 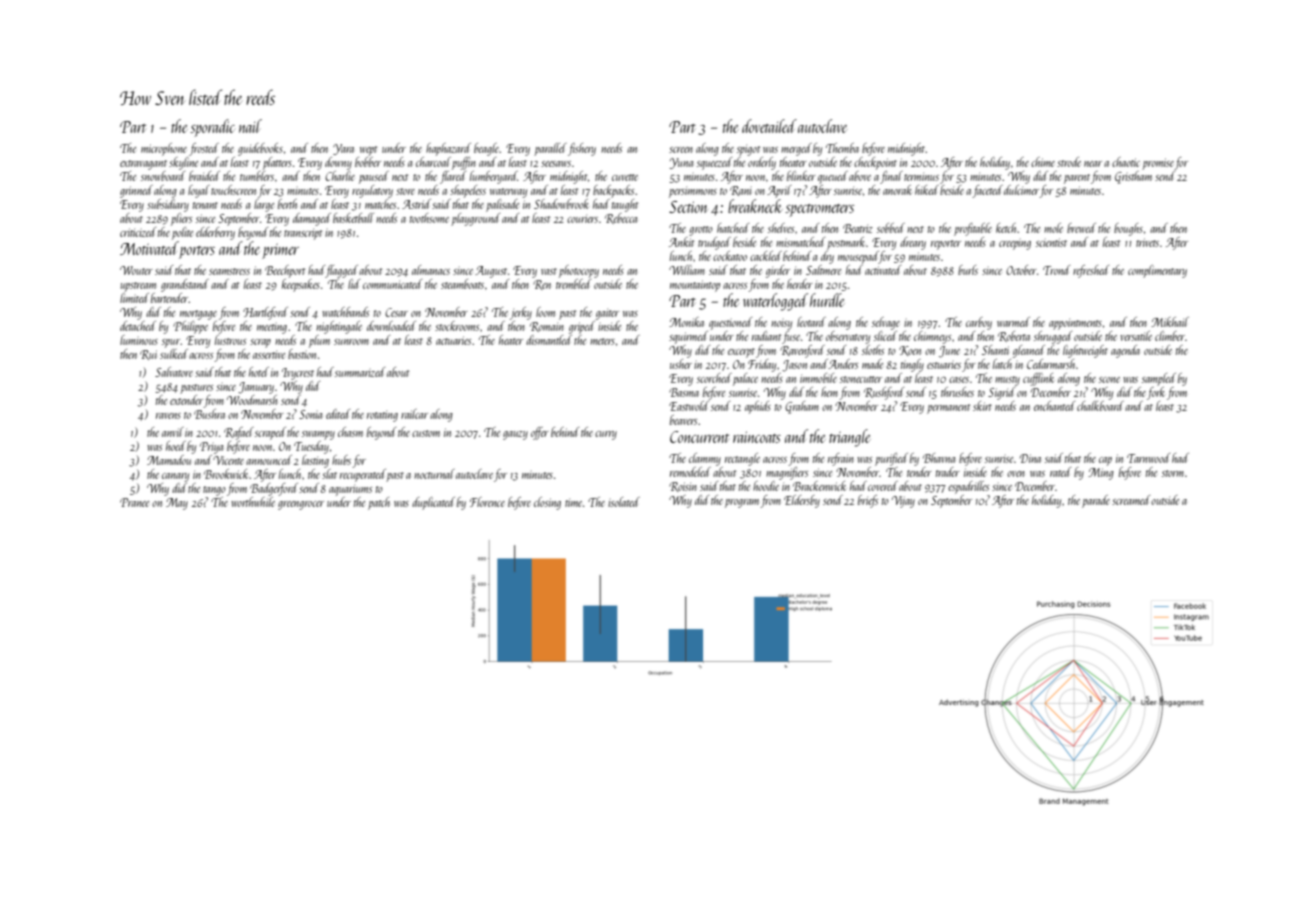 I want to click on Woodmarsh, so click(x=252, y=400).
